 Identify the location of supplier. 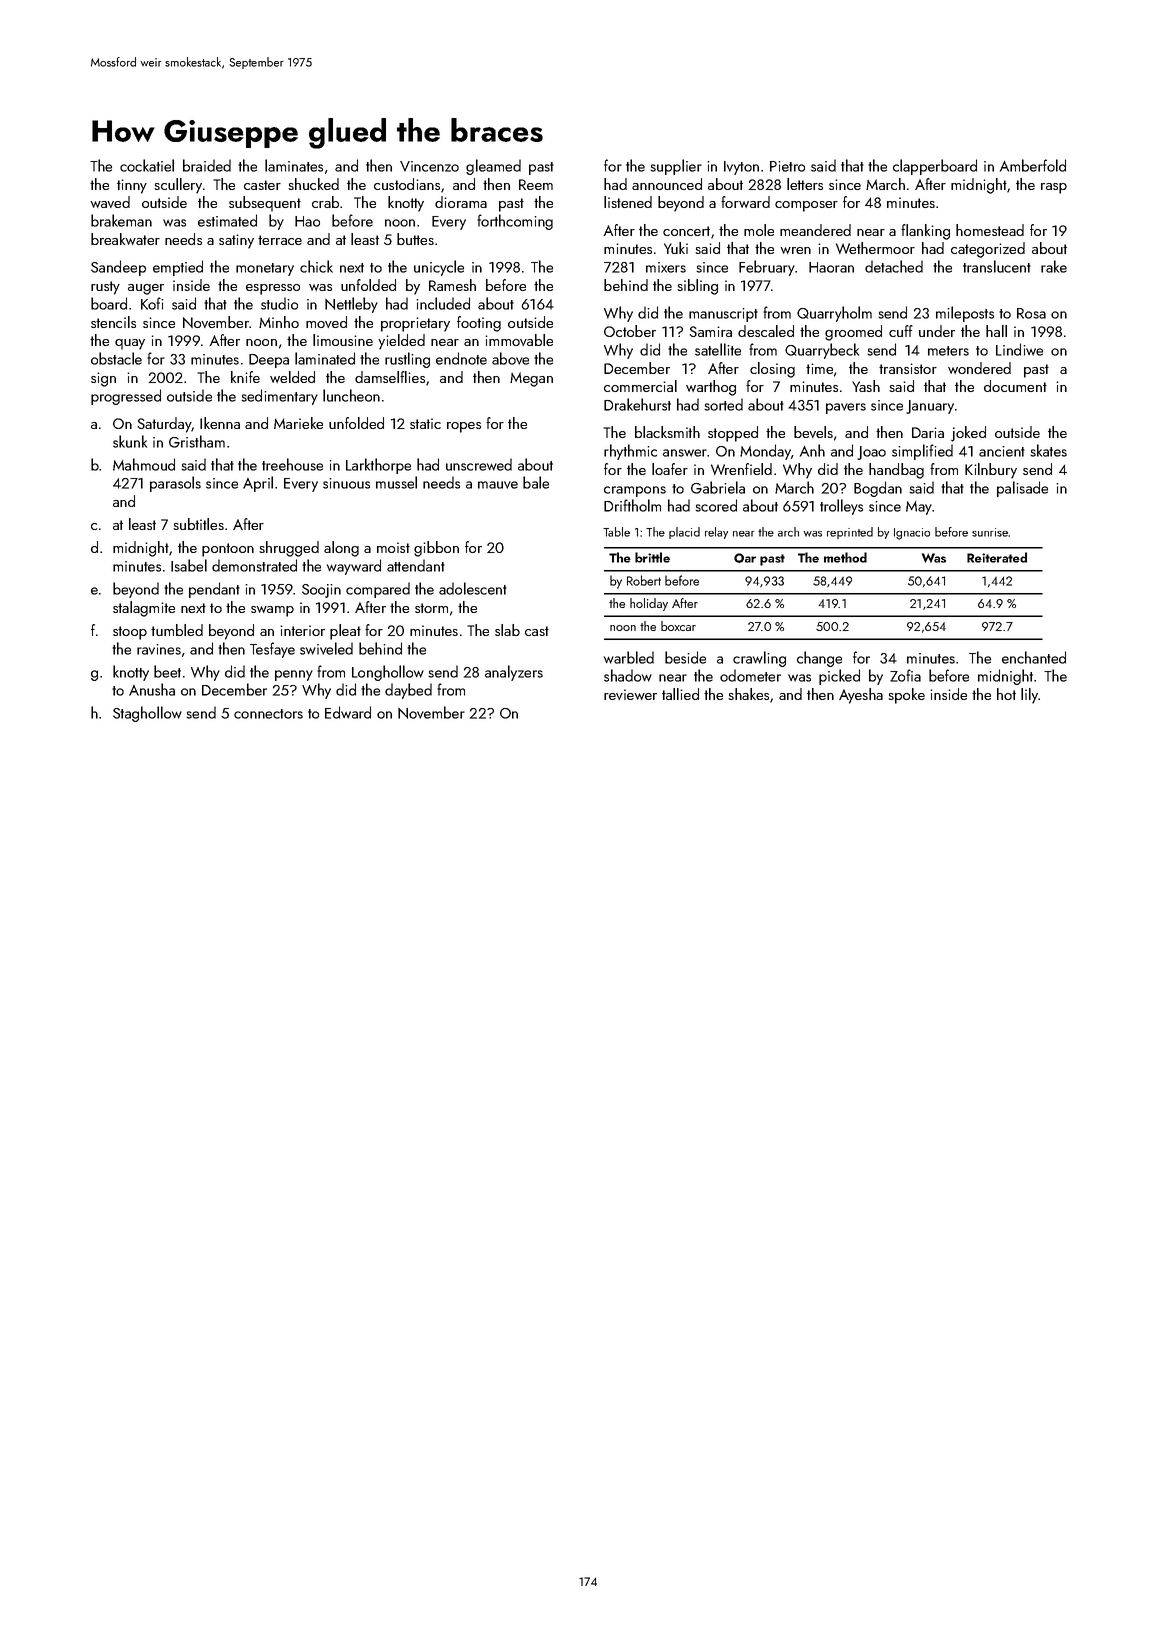
(676, 167).
